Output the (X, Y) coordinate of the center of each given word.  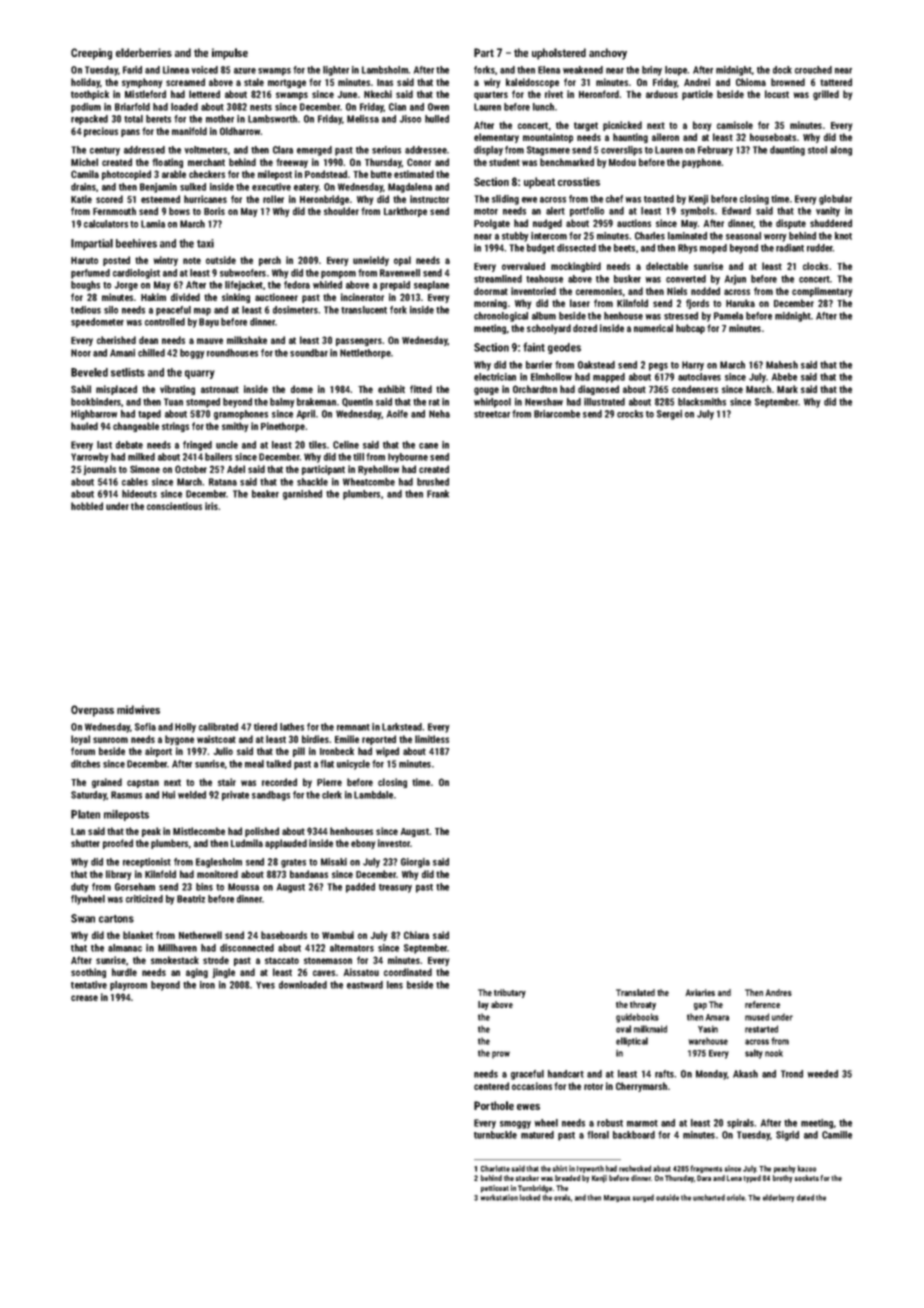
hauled (84, 426)
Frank (438, 494)
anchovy (608, 54)
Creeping (91, 54)
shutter (85, 843)
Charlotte (495, 1168)
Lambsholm (385, 70)
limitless (432, 739)
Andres (778, 992)
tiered (265, 727)
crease (84, 998)
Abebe (784, 377)
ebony (363, 844)
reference (762, 1004)
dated (805, 1197)
